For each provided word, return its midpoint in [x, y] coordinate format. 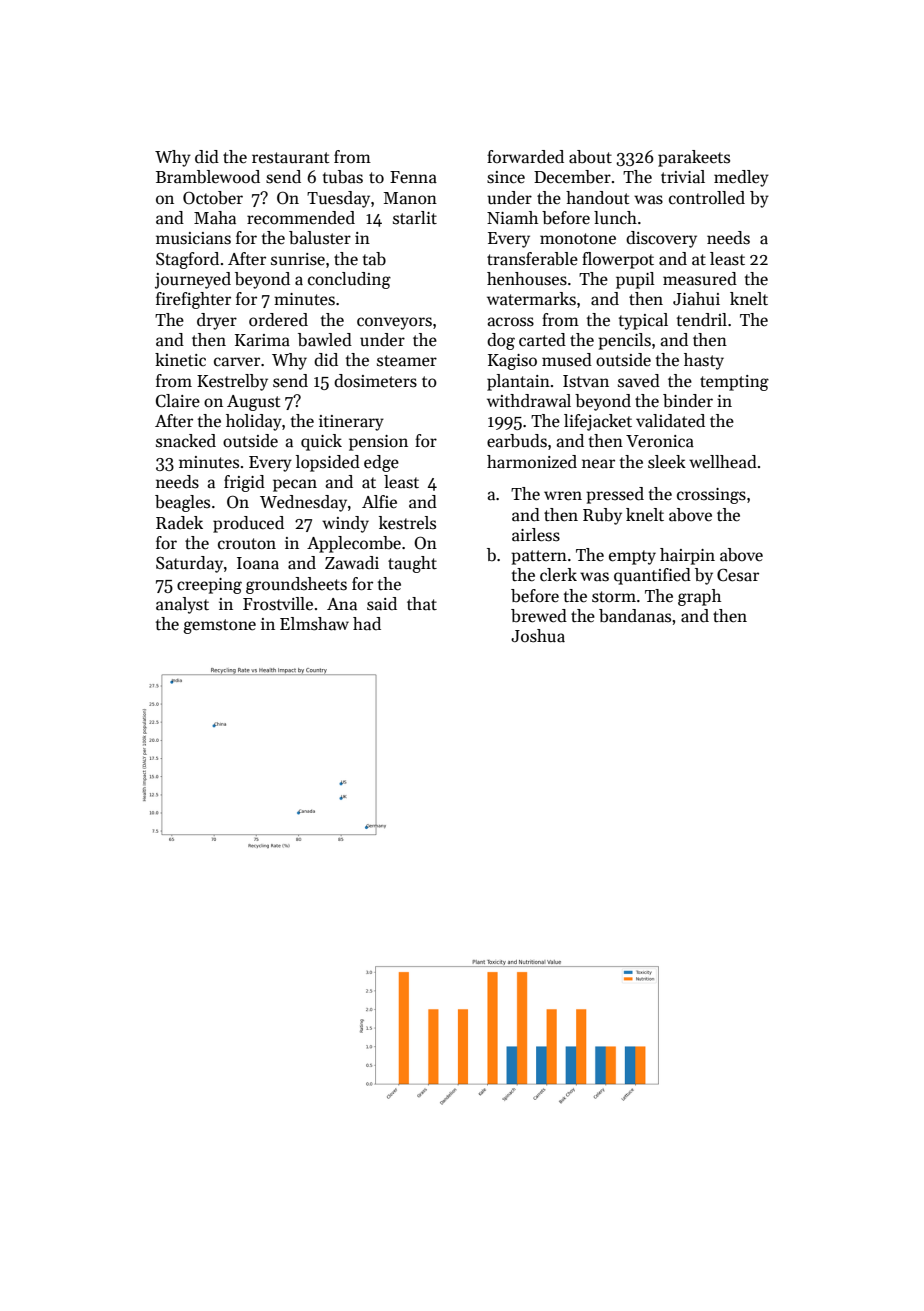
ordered [278, 320]
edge [381, 463]
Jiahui [696, 299]
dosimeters [375, 381]
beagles [182, 503]
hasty [704, 361]
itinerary [351, 423]
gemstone [219, 626]
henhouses [527, 279]
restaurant [290, 158]
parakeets [694, 158]
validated [670, 421]
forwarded [525, 157]
